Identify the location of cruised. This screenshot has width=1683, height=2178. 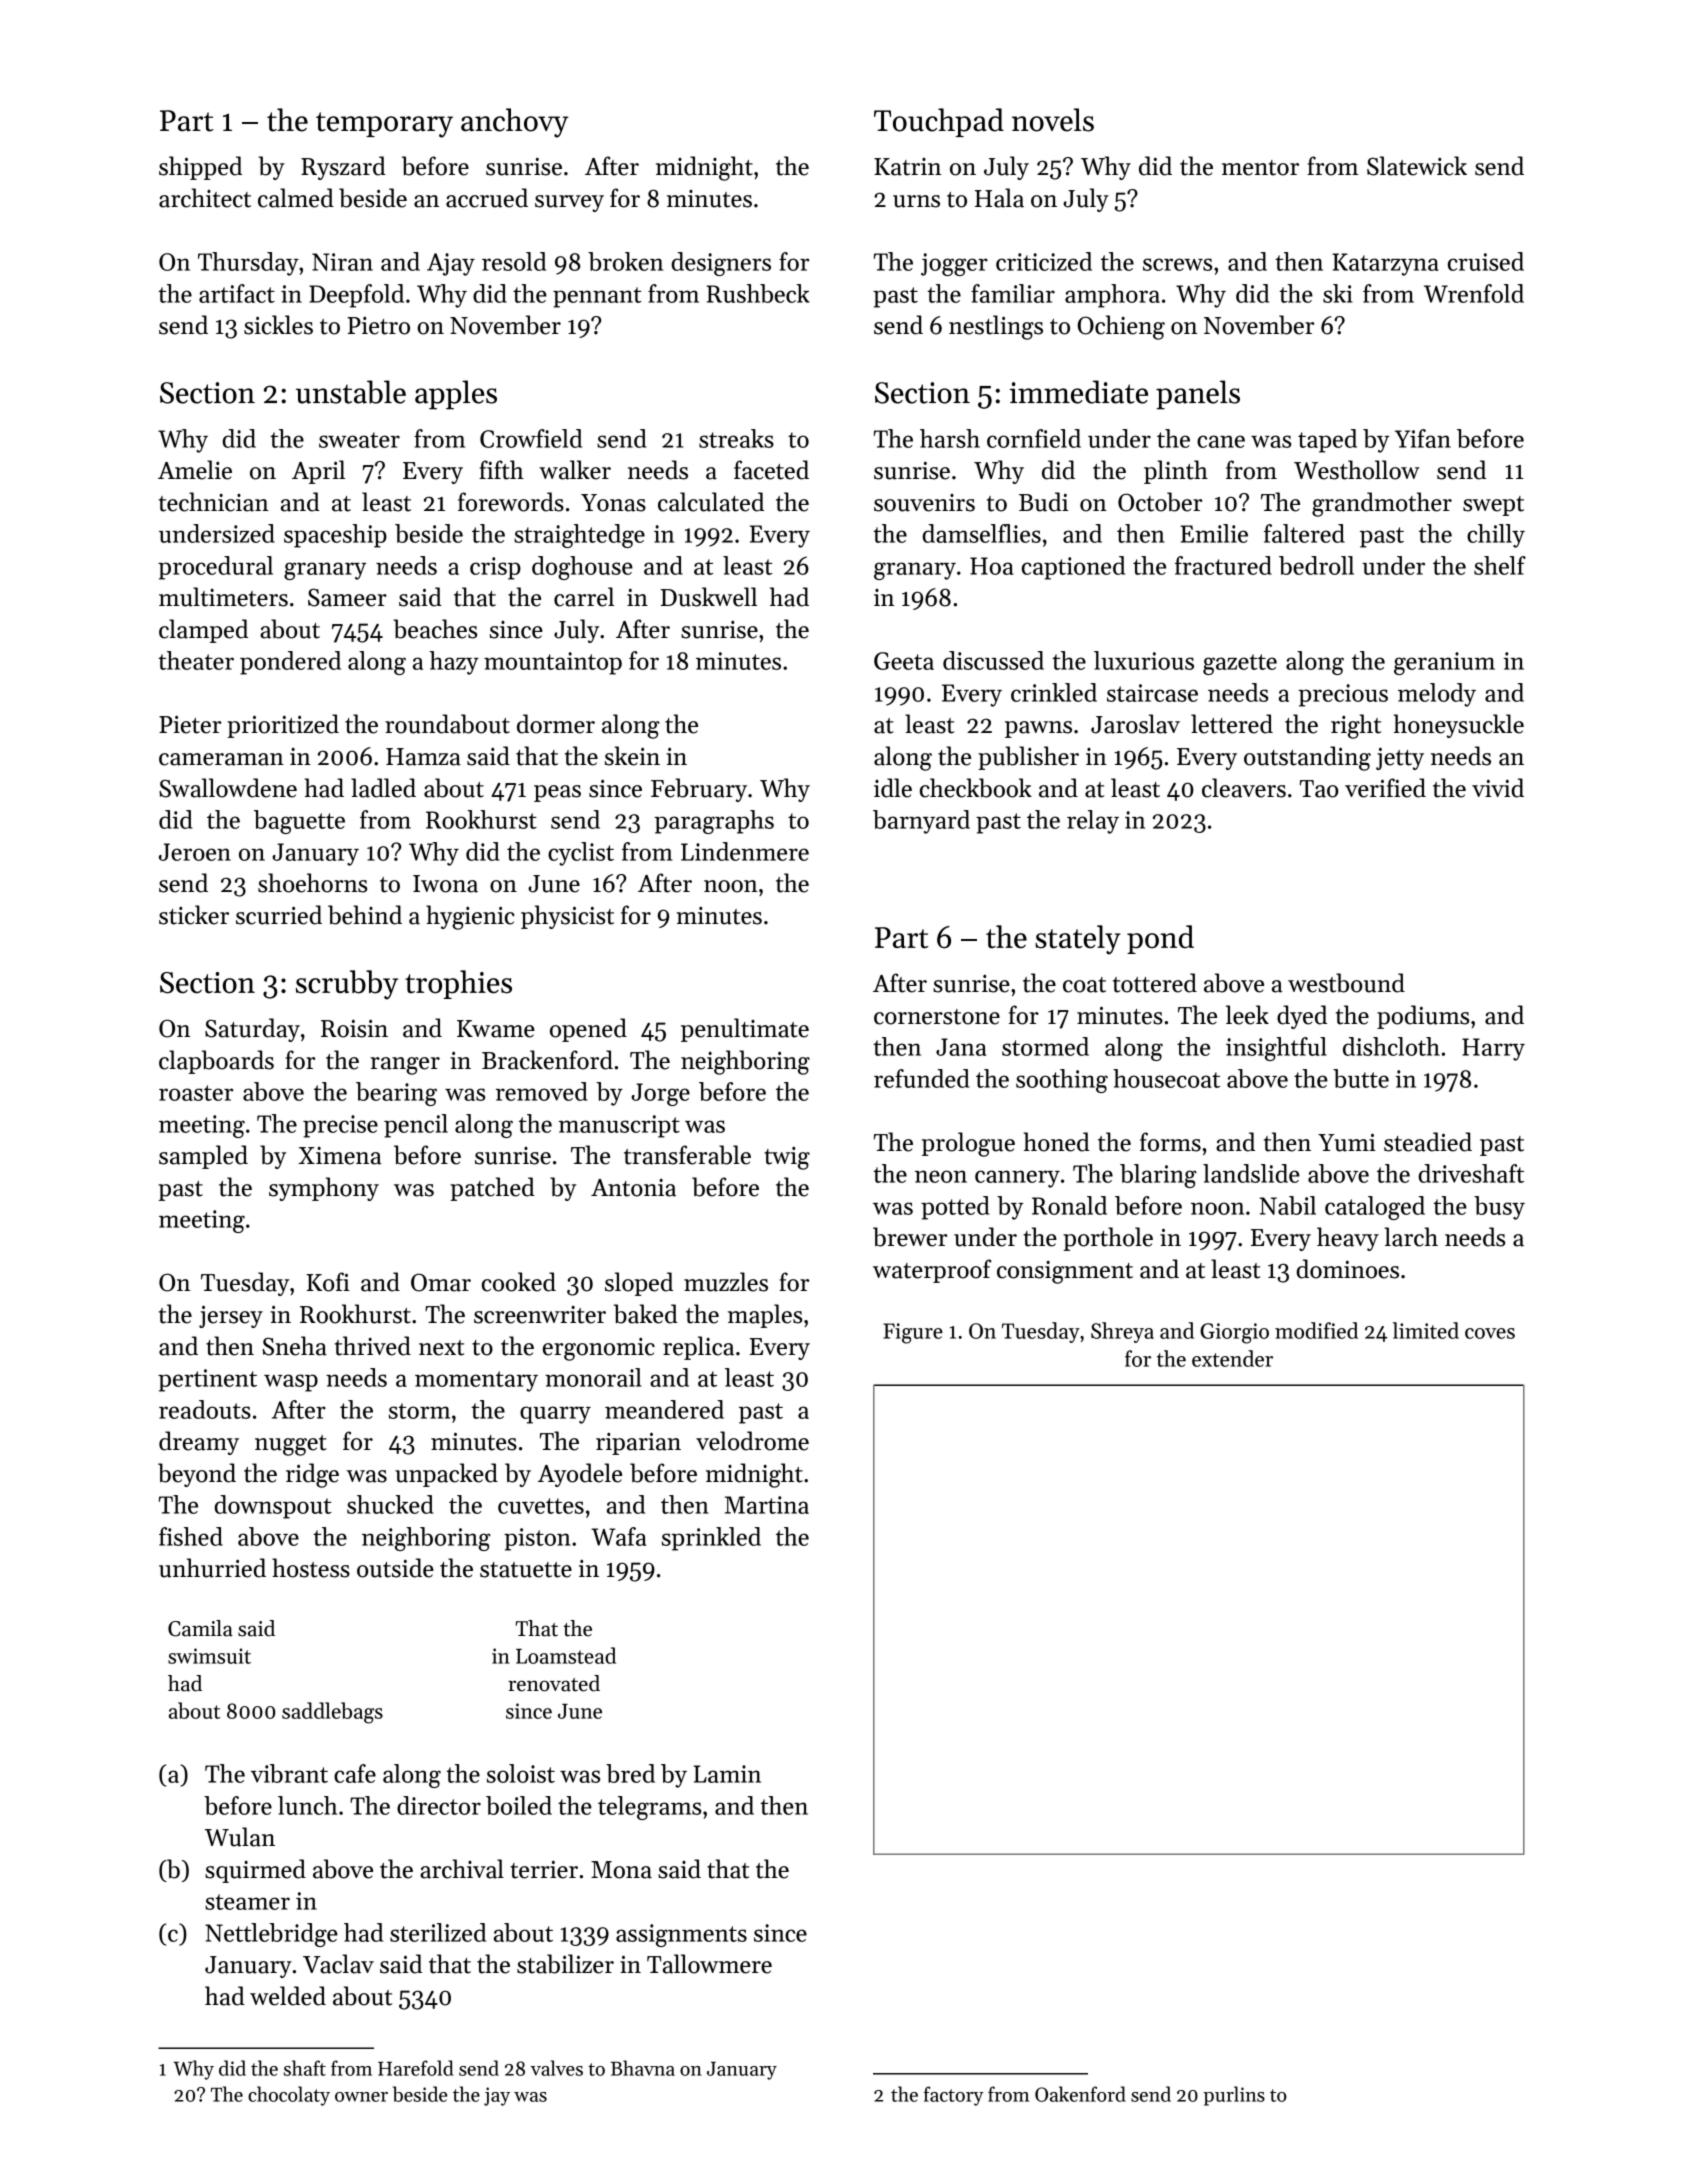
(1486, 261).
